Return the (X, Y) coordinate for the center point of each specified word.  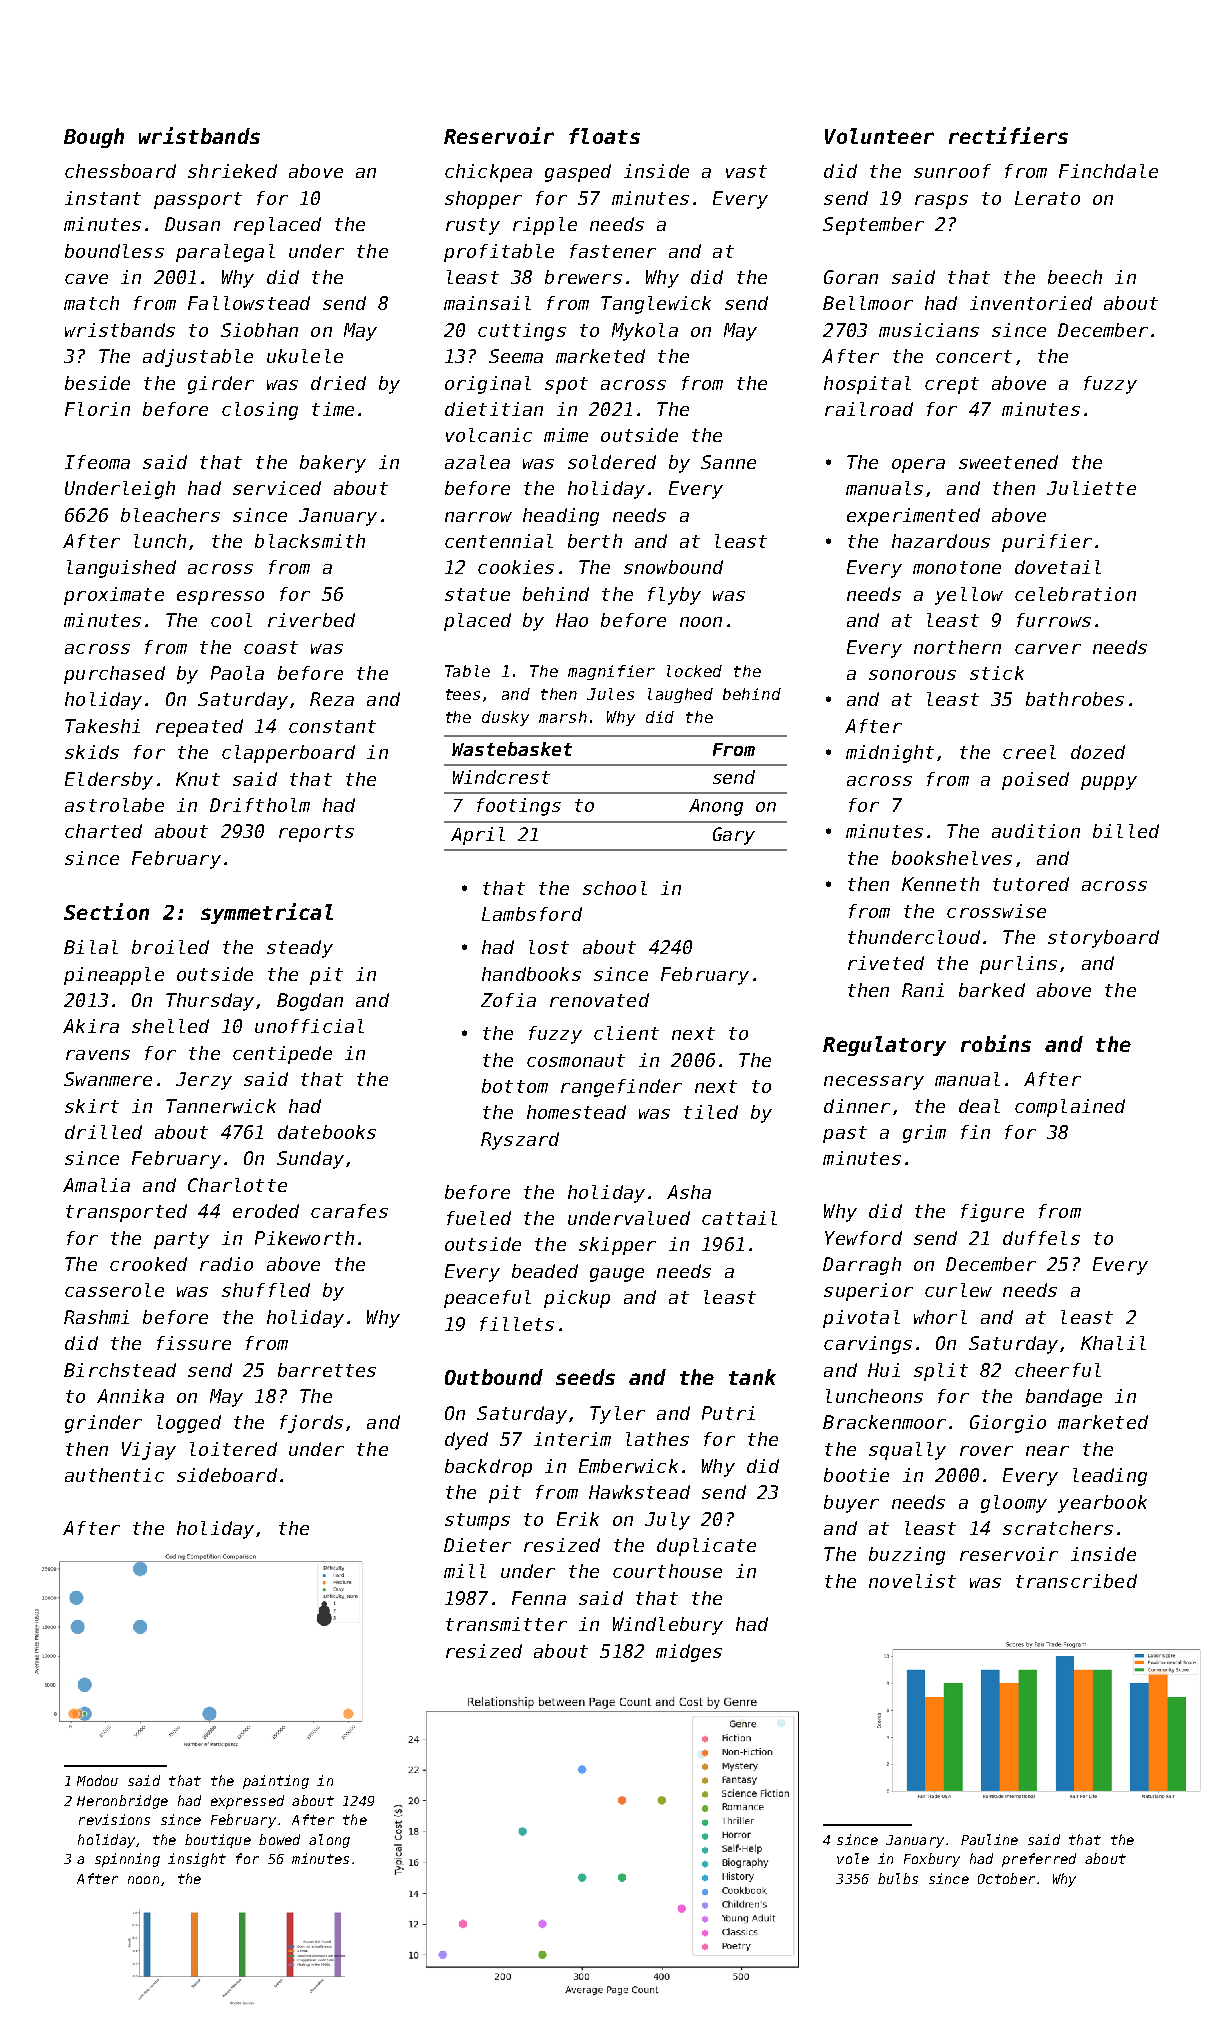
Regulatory (884, 1046)
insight (197, 1860)
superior (868, 1292)
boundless (114, 251)
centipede (282, 1055)
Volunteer (879, 136)
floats (604, 136)
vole (853, 1858)
